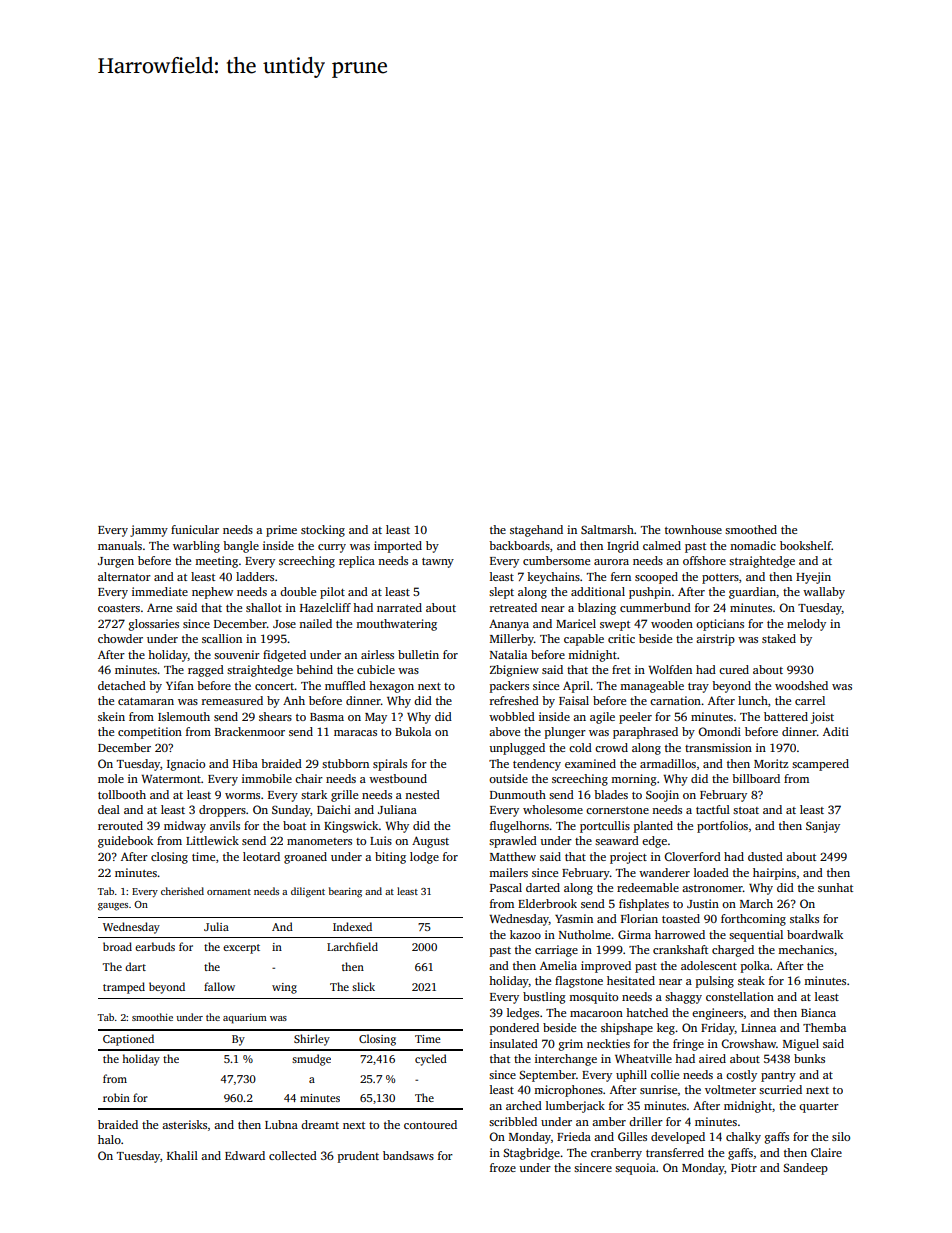 This page has height=1233, width=952. Describe the element at coordinates (664, 872) in the page. I see `wanderer` at that location.
